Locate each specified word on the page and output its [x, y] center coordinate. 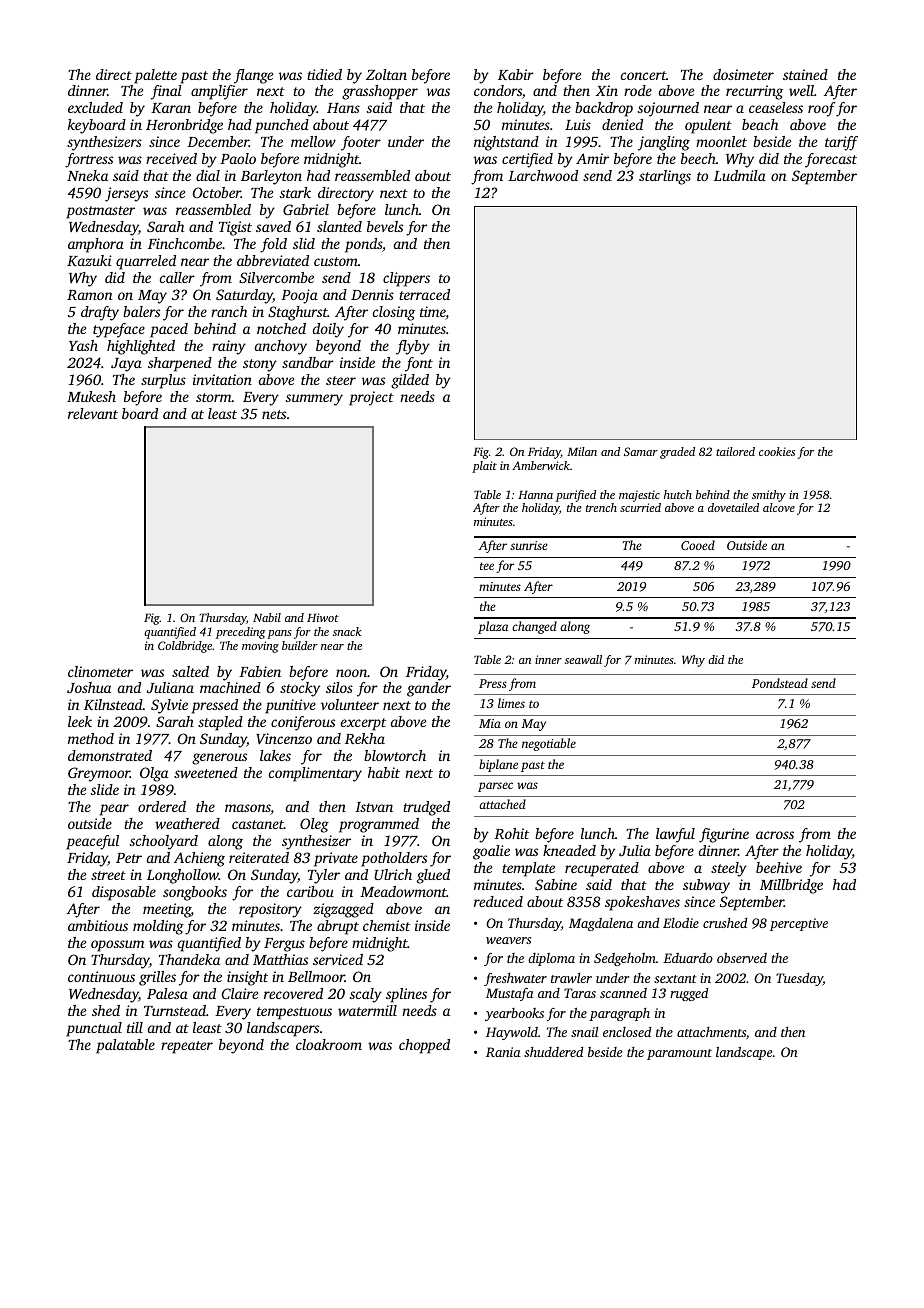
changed [534, 627]
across [775, 835]
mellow [313, 141]
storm [214, 397]
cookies [777, 451]
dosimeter [743, 74]
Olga [154, 774]
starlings [665, 177]
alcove [779, 507]
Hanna [535, 495]
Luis [578, 124]
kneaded [569, 850]
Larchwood [543, 175]
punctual [94, 1029]
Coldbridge [185, 647]
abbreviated [273, 260]
